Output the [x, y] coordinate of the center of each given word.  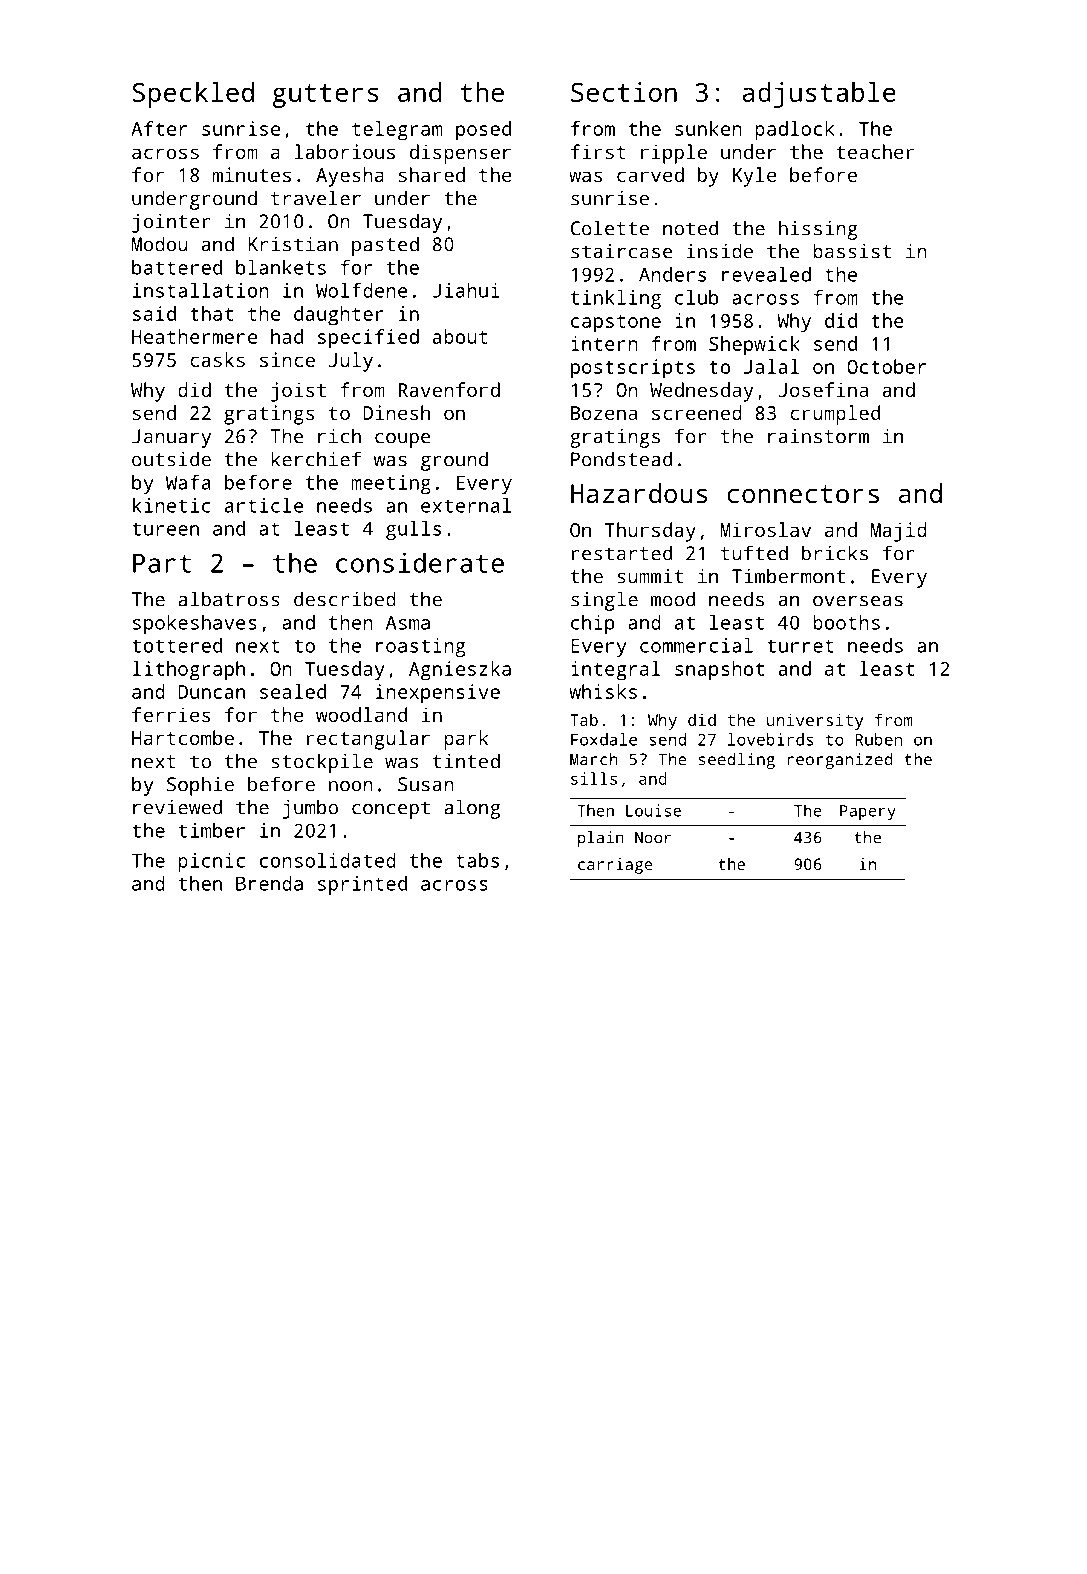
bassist [852, 251]
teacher [875, 151]
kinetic [172, 505]
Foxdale [604, 739]
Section [624, 92]
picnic [211, 862]
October [886, 366]
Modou [160, 244]
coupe [403, 440]
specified [368, 339]
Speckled [193, 95]
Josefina [823, 389]
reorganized [840, 761]
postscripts [633, 369]
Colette [609, 228]
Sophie [200, 786]
